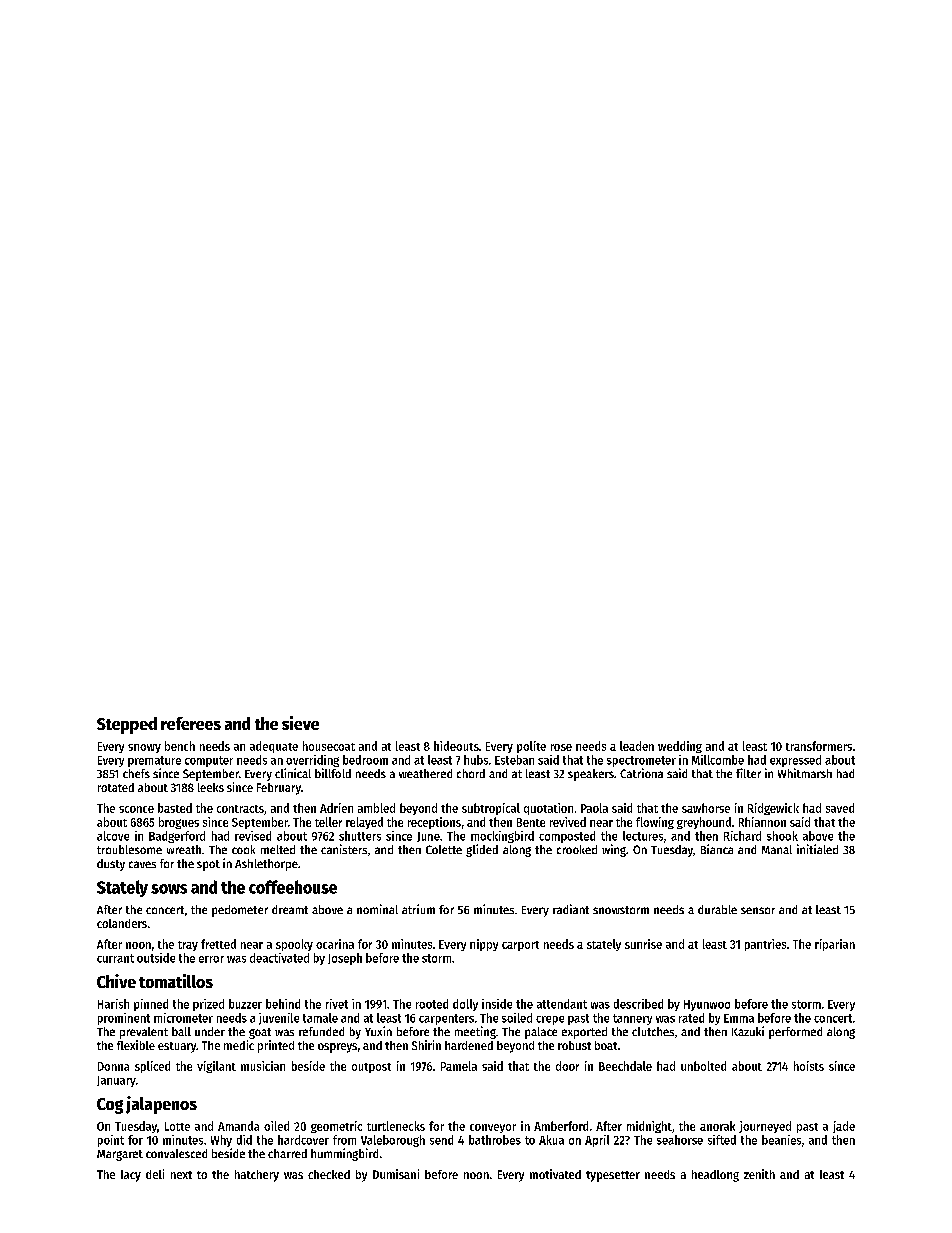  Describe the element at coordinates (680, 747) in the document. I see `wedding` at that location.
